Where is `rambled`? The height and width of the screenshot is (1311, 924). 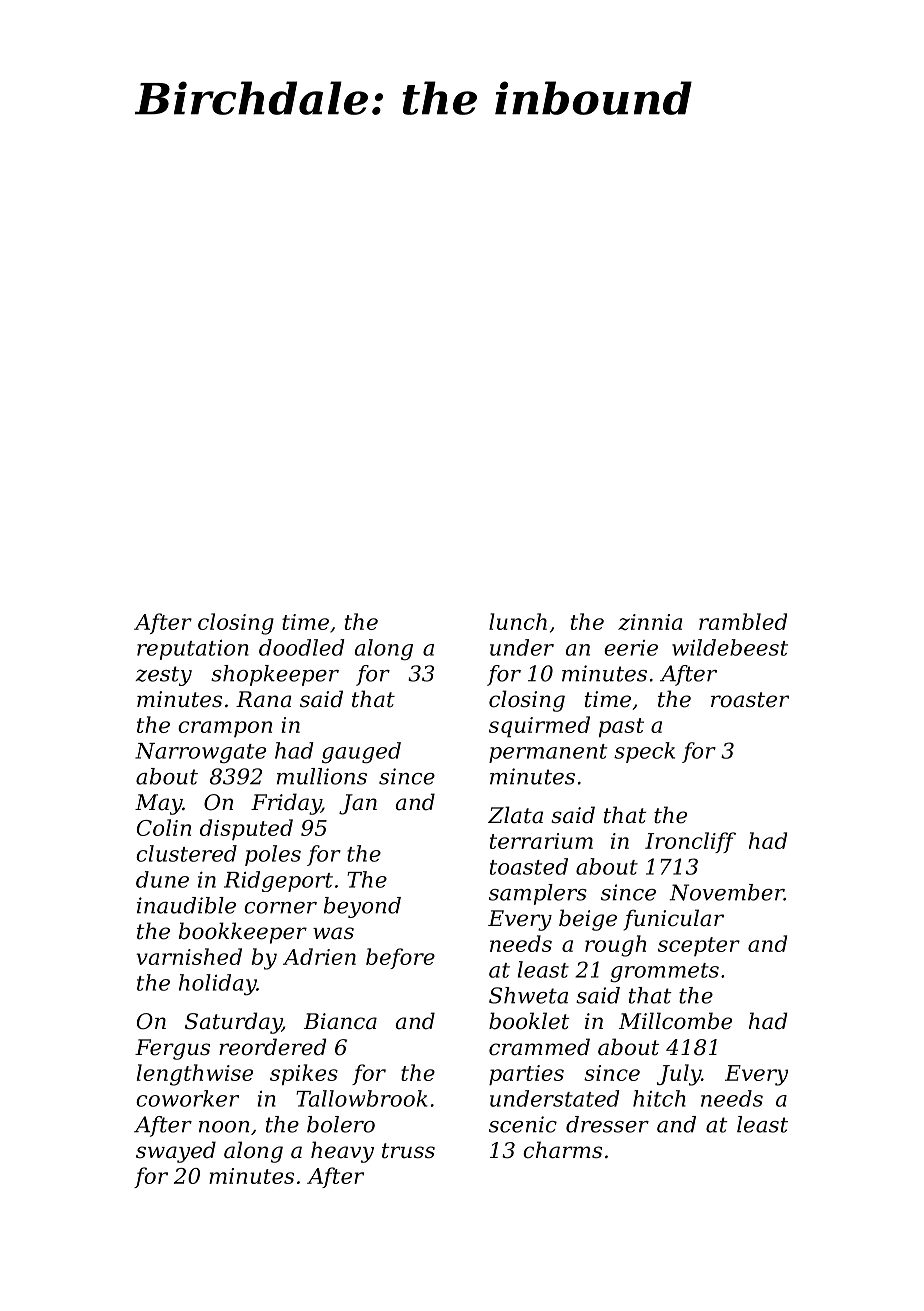
rambled is located at coordinates (743, 621).
